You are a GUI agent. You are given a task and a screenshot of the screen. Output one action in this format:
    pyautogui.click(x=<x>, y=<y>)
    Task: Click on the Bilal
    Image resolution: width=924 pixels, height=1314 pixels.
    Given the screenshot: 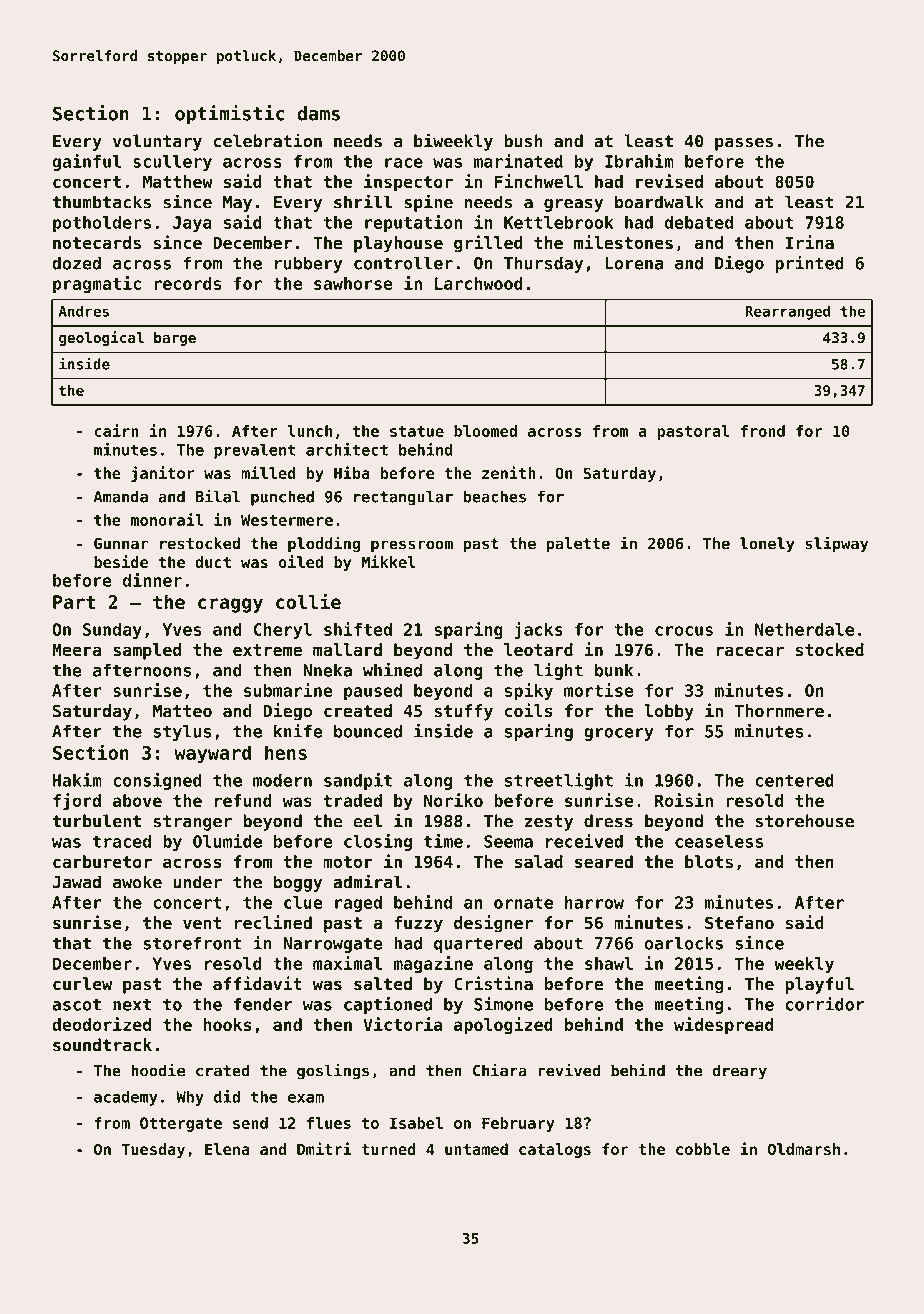 What is the action you would take?
    pyautogui.click(x=218, y=496)
